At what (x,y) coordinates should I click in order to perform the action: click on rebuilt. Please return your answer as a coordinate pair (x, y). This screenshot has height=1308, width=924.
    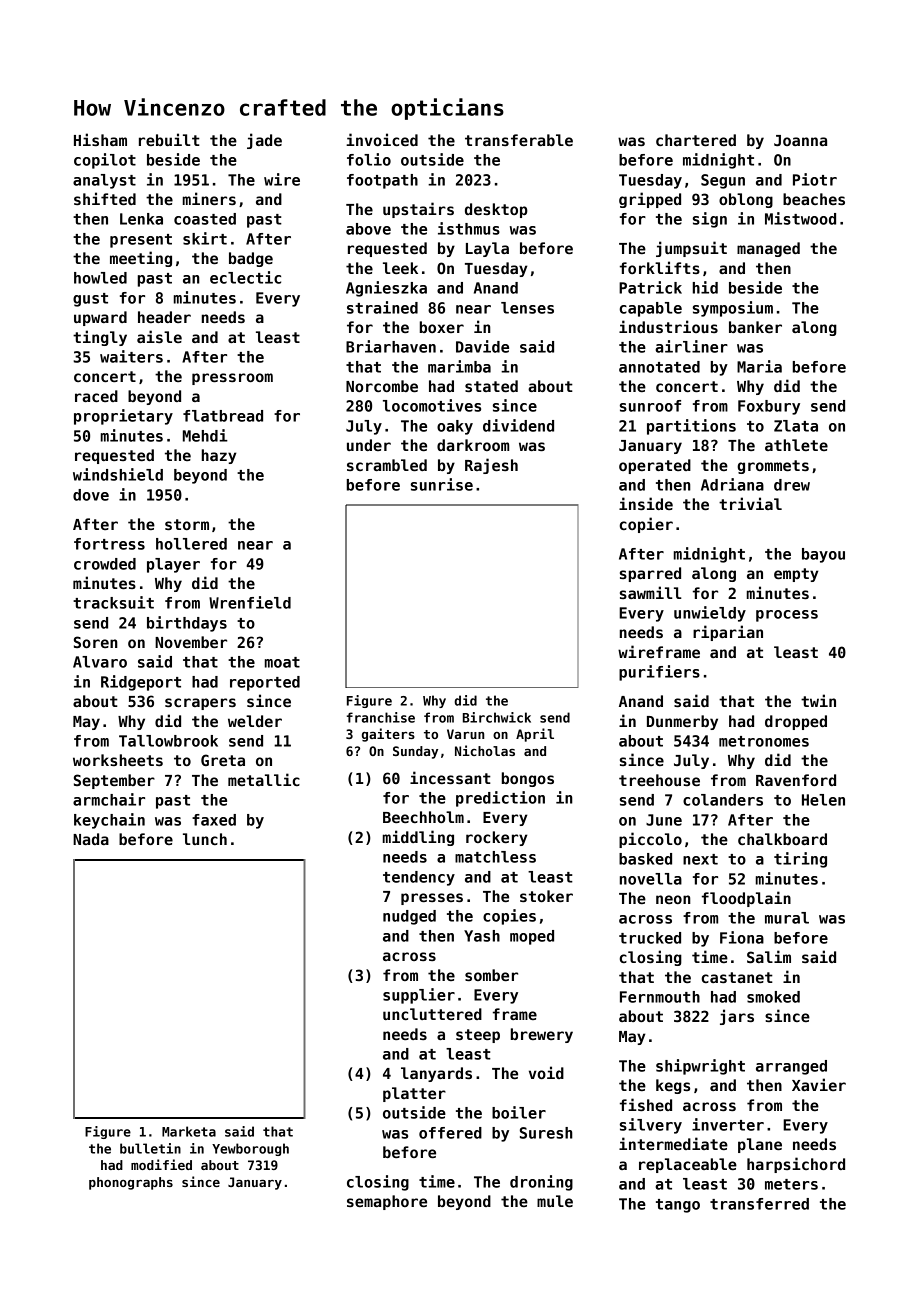
    Looking at the image, I should click on (169, 139).
